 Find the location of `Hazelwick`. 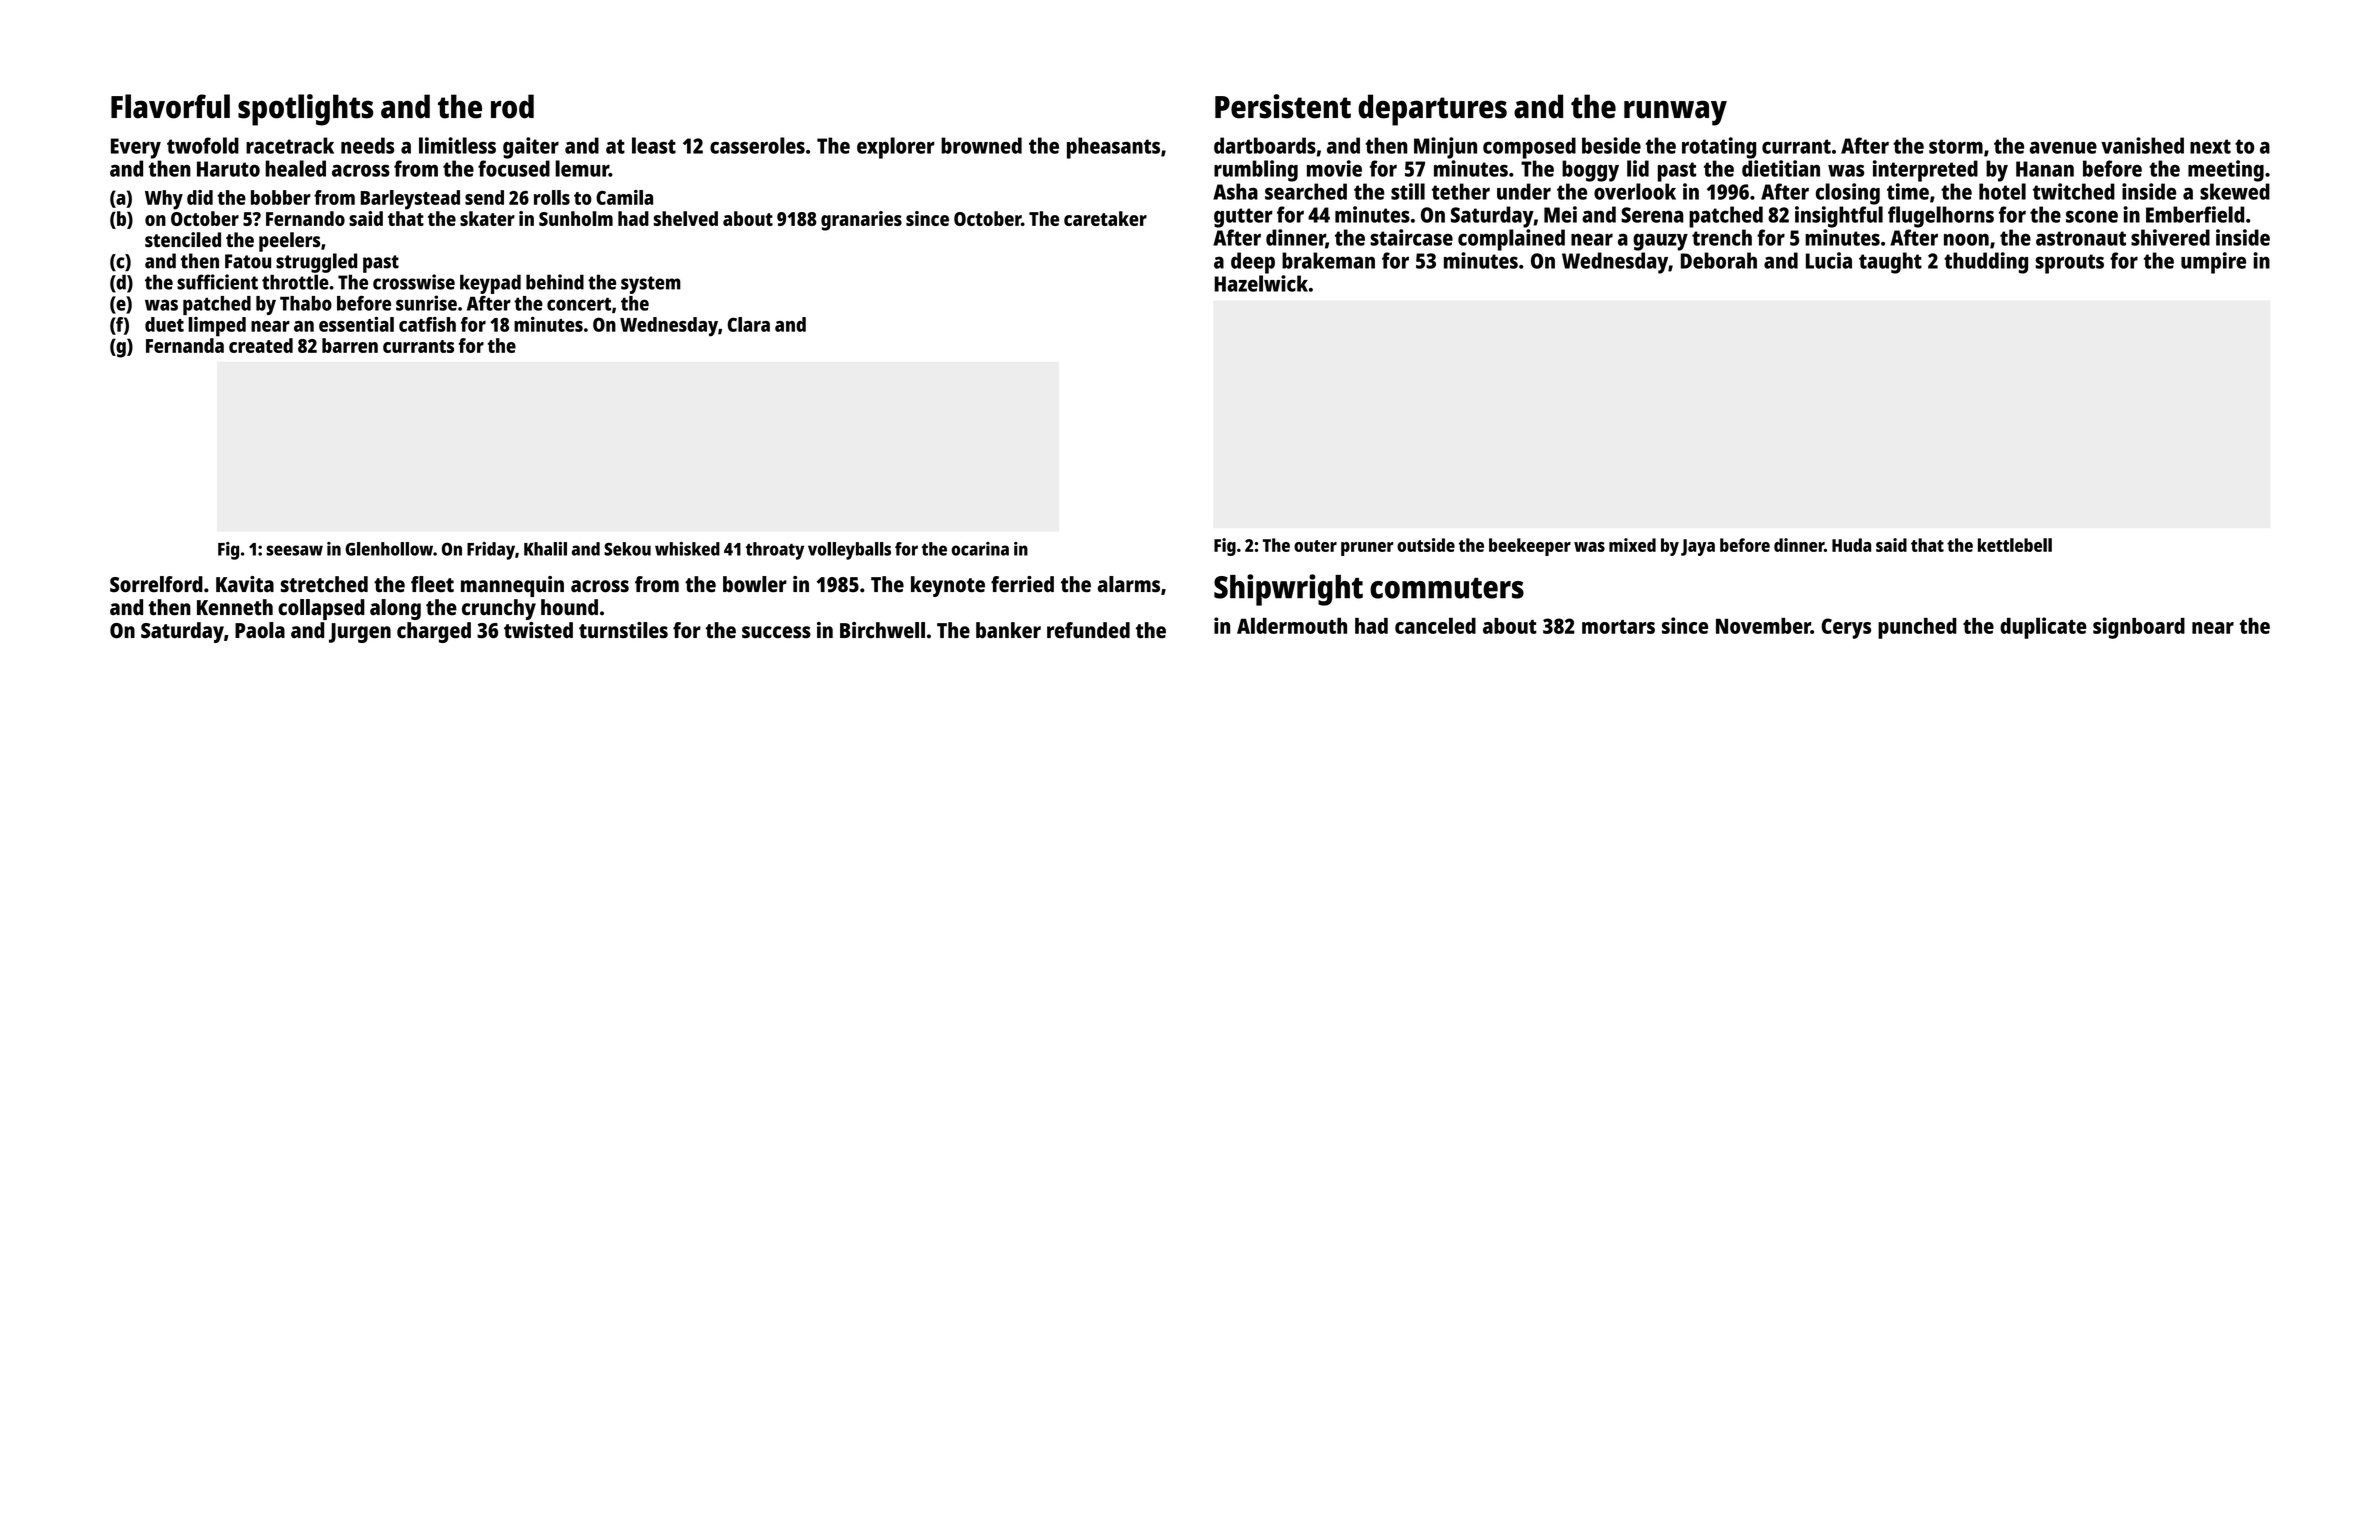

Hazelwick is located at coordinates (1261, 283).
